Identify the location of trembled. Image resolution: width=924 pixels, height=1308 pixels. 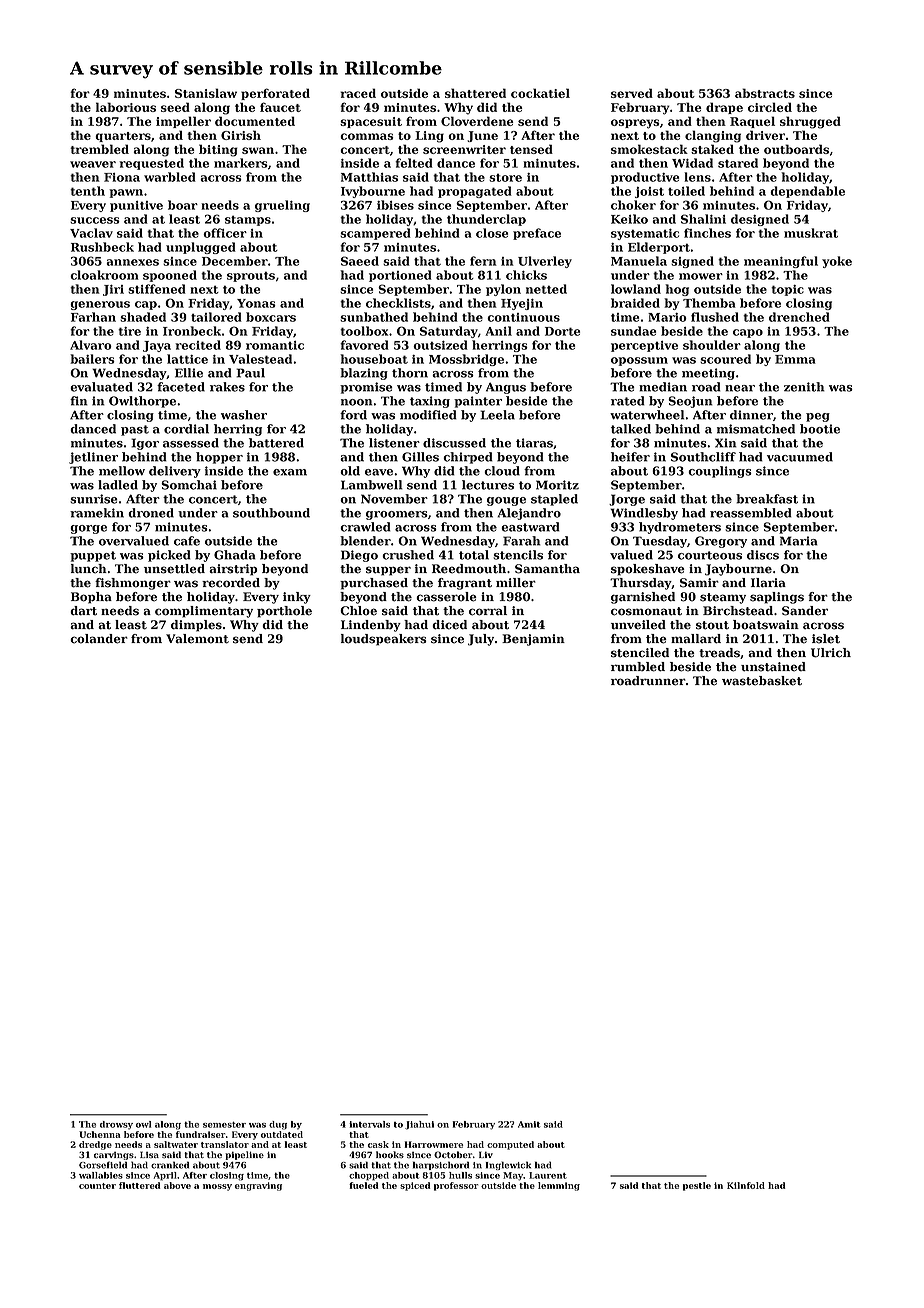
(99, 149).
